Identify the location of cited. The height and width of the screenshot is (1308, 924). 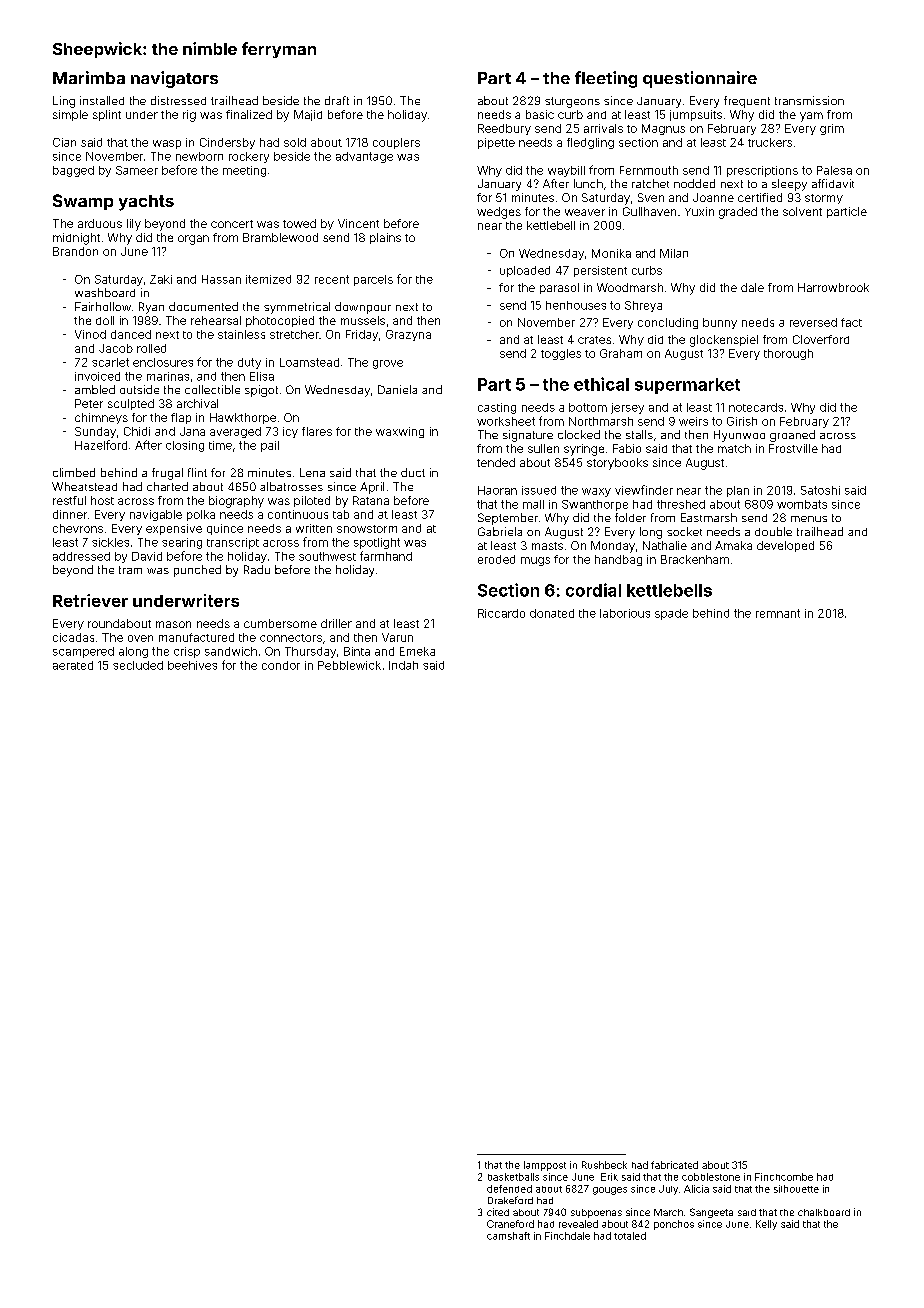
(498, 1212).
